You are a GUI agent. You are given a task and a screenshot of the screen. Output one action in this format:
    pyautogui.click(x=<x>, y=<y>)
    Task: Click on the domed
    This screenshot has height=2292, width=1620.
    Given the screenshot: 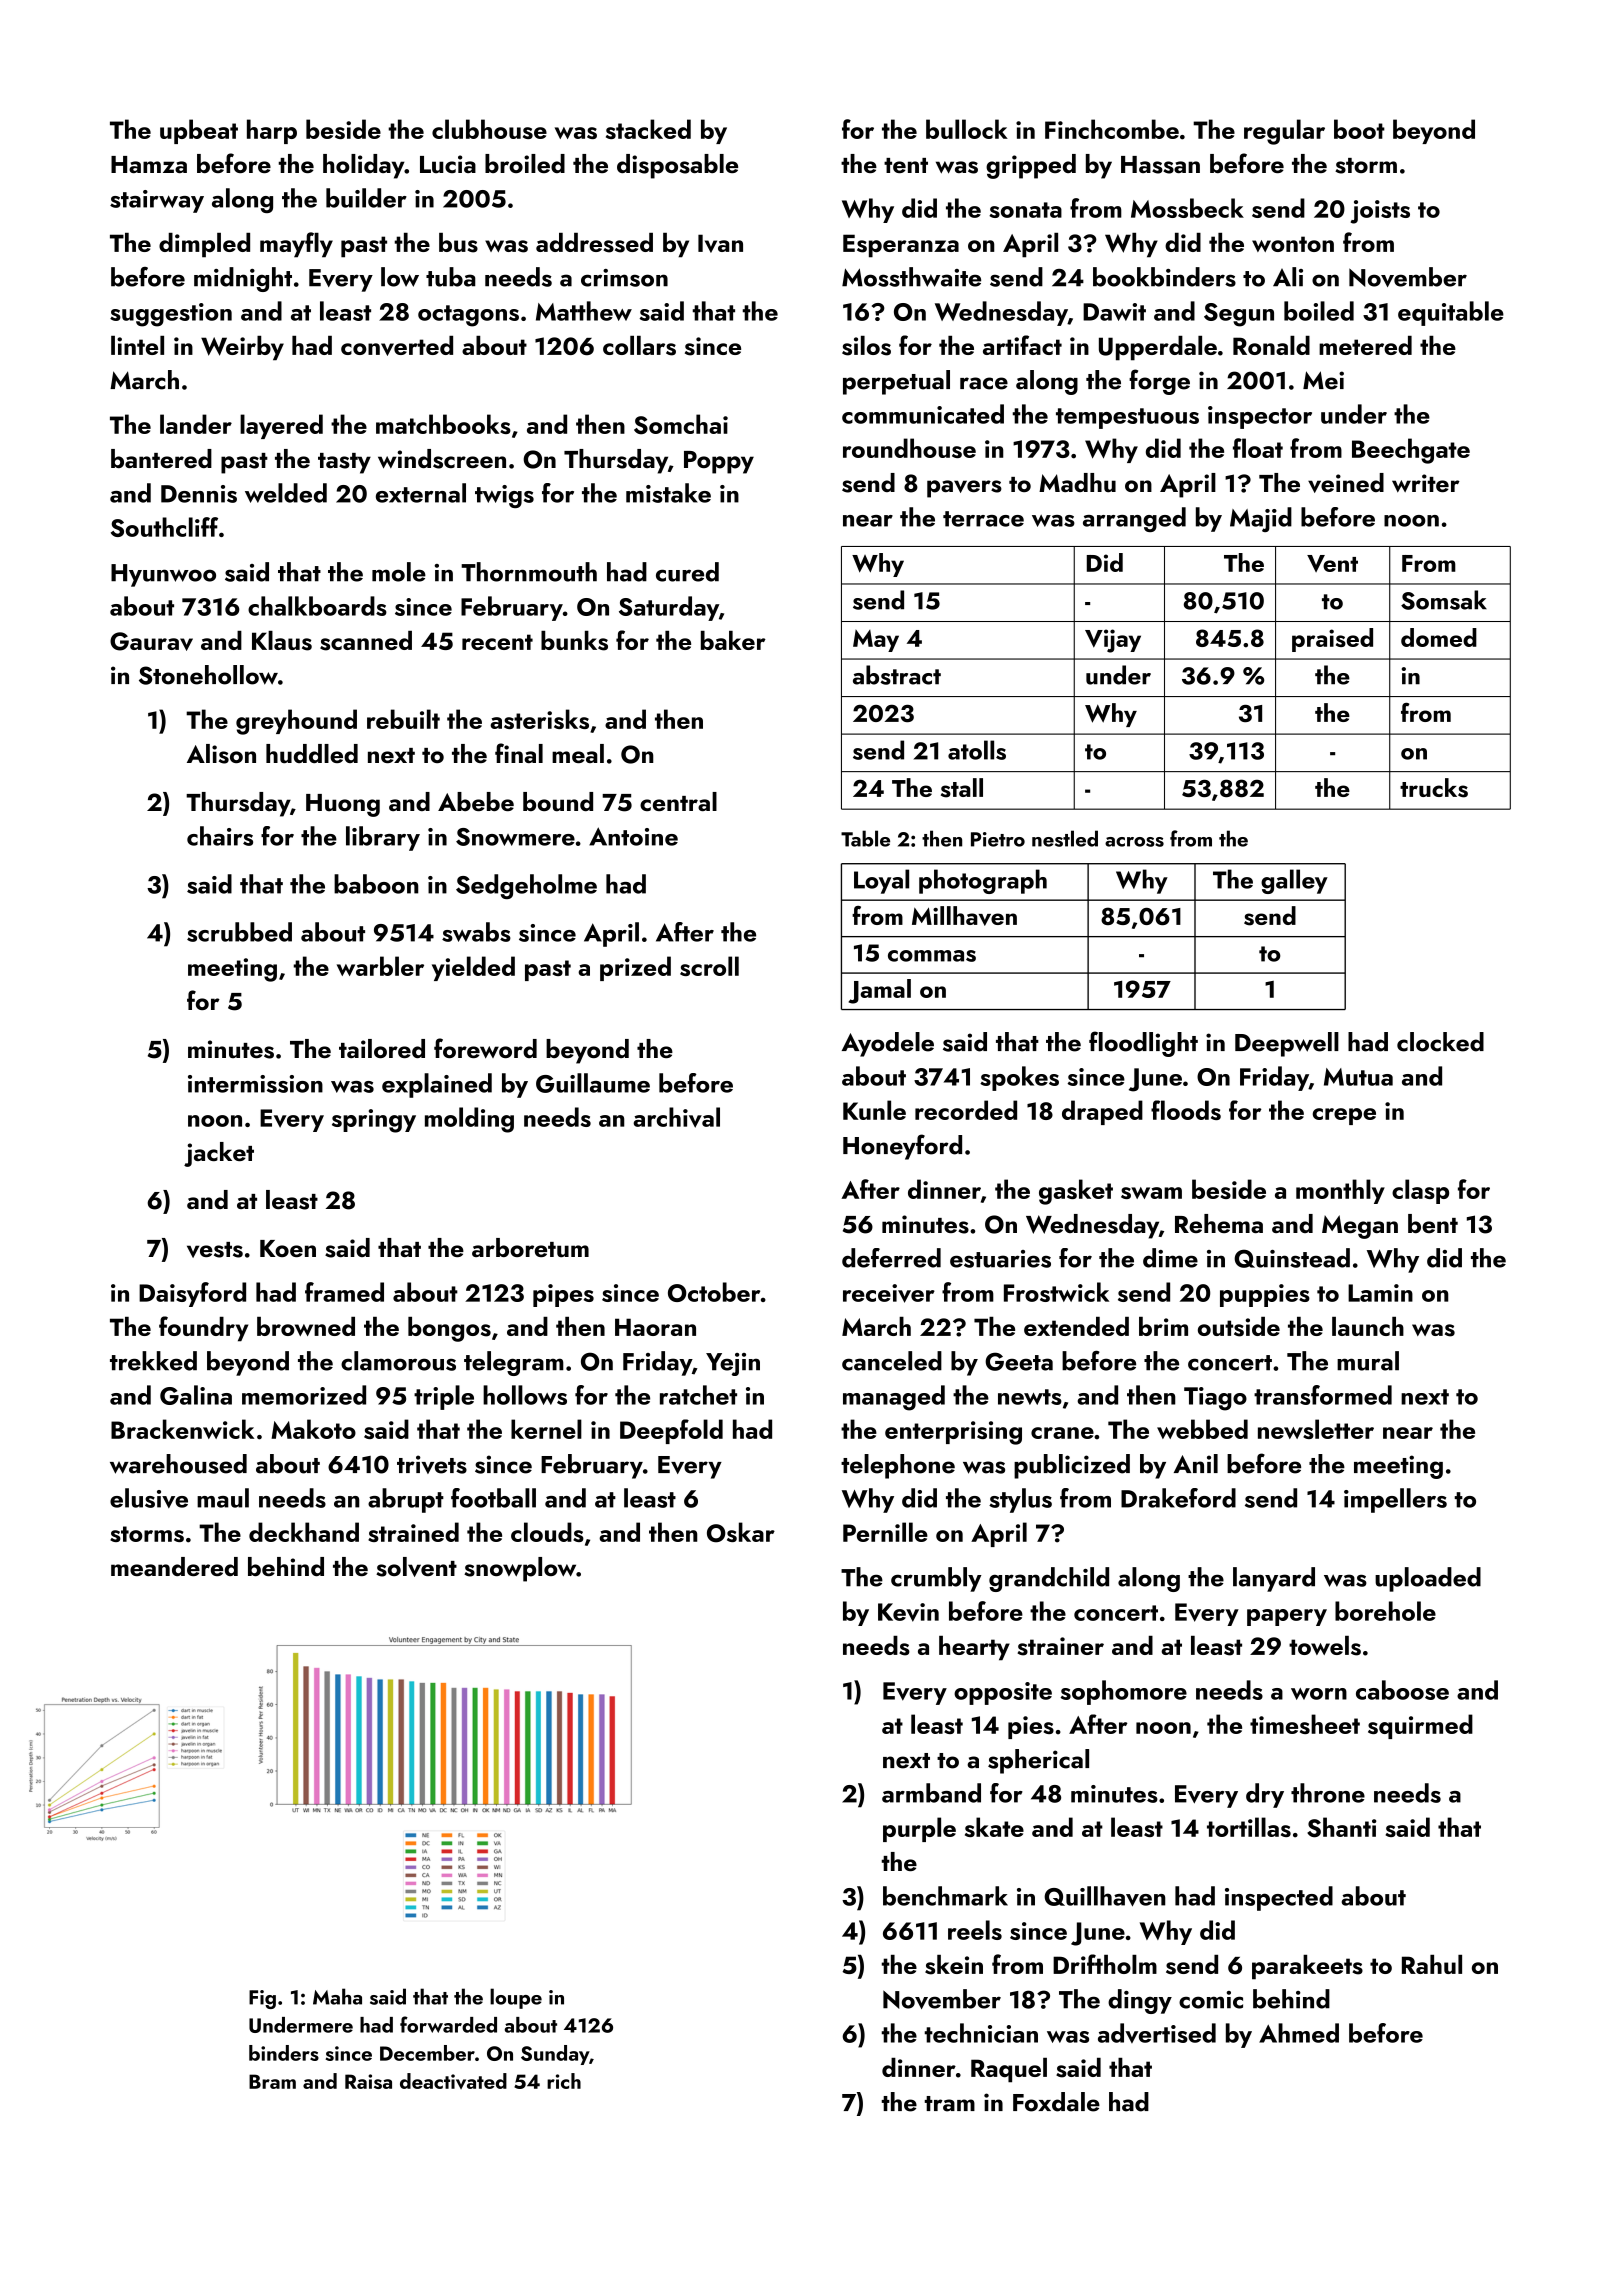 What is the action you would take?
    pyautogui.click(x=1439, y=637)
